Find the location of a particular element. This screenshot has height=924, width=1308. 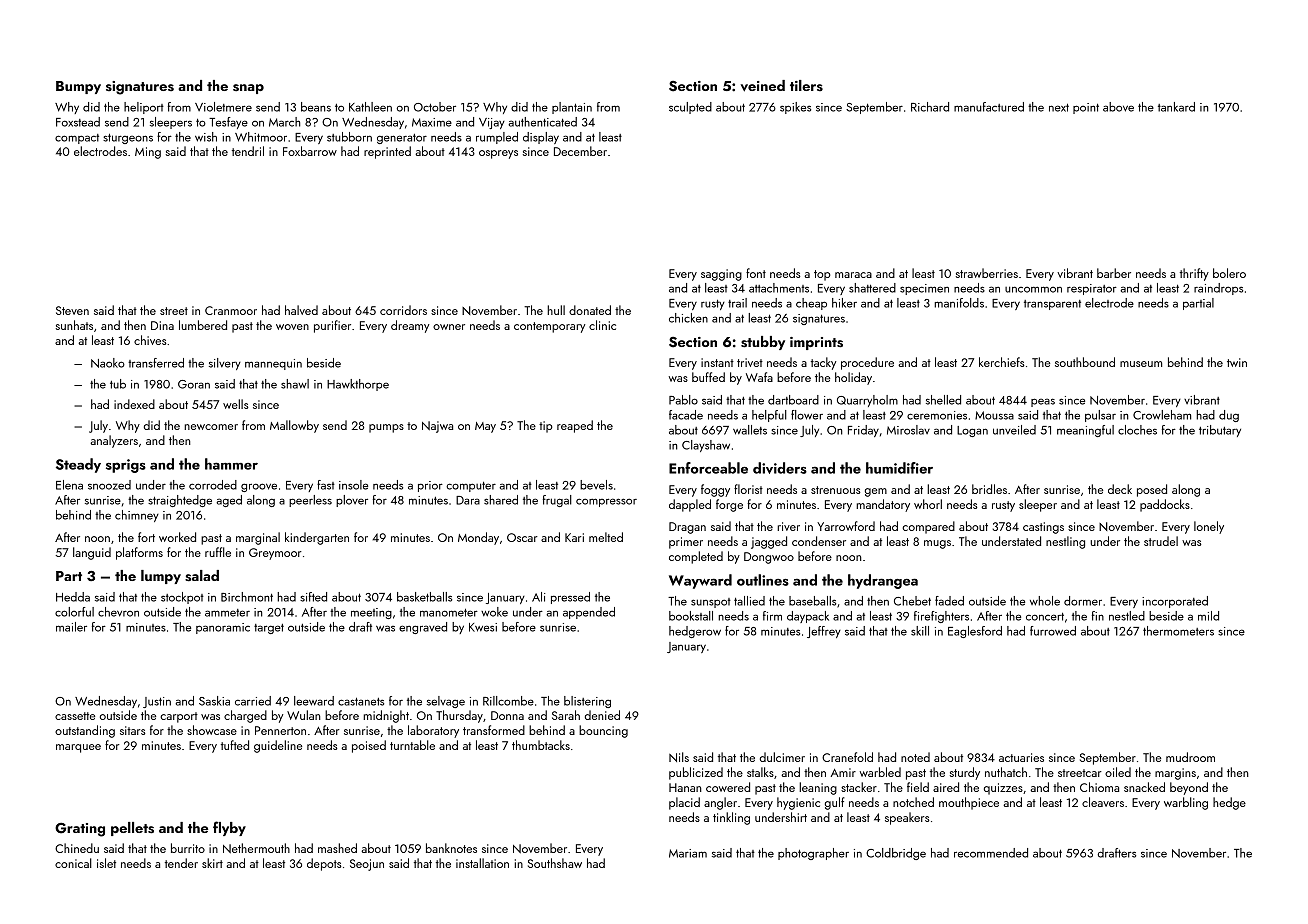

Foxstead is located at coordinates (78, 122).
